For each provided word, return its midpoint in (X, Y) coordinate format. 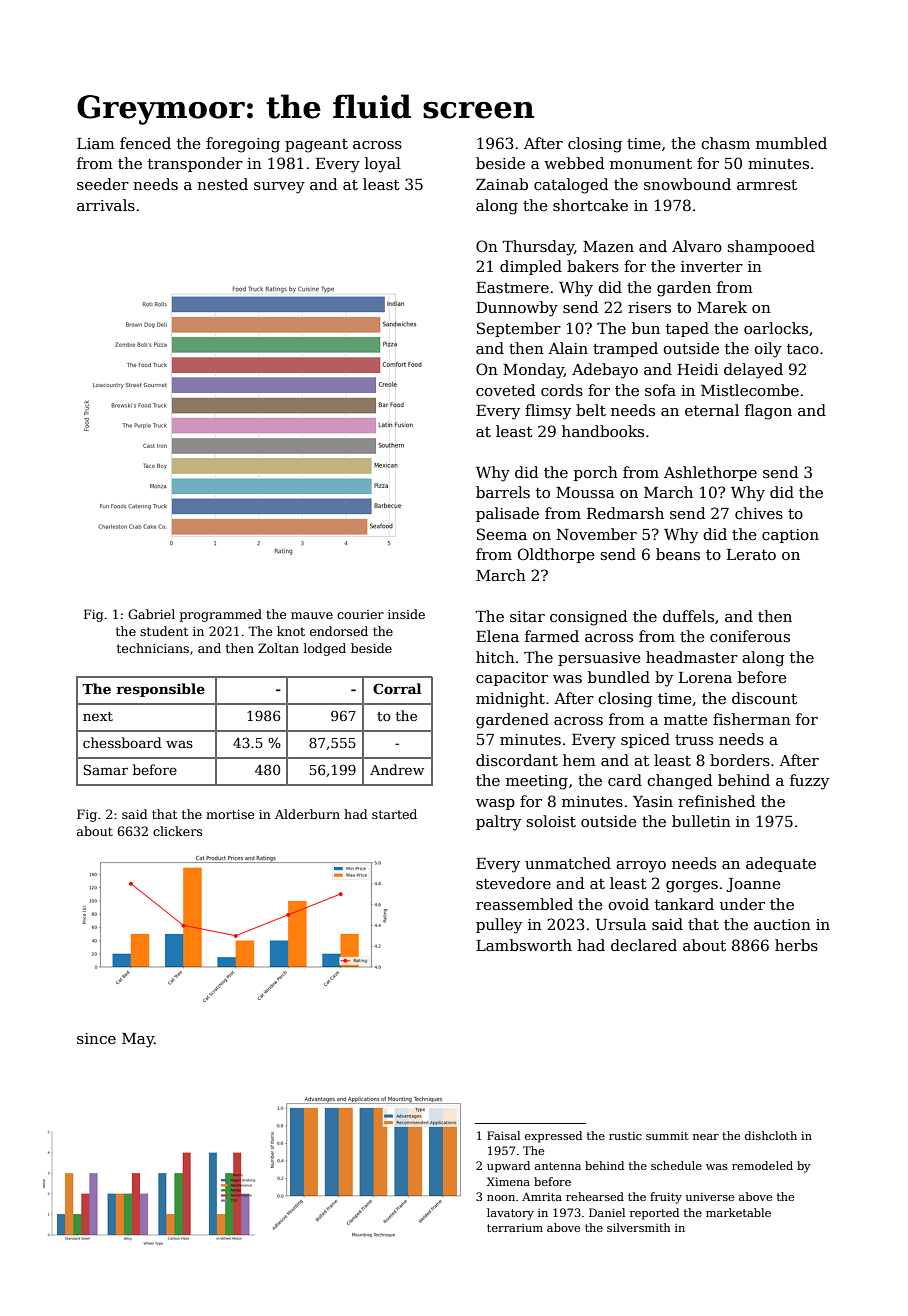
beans (678, 554)
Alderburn (307, 814)
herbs (796, 945)
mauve (312, 615)
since (96, 1038)
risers (649, 307)
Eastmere (512, 287)
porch (596, 473)
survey (279, 188)
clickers (177, 831)
